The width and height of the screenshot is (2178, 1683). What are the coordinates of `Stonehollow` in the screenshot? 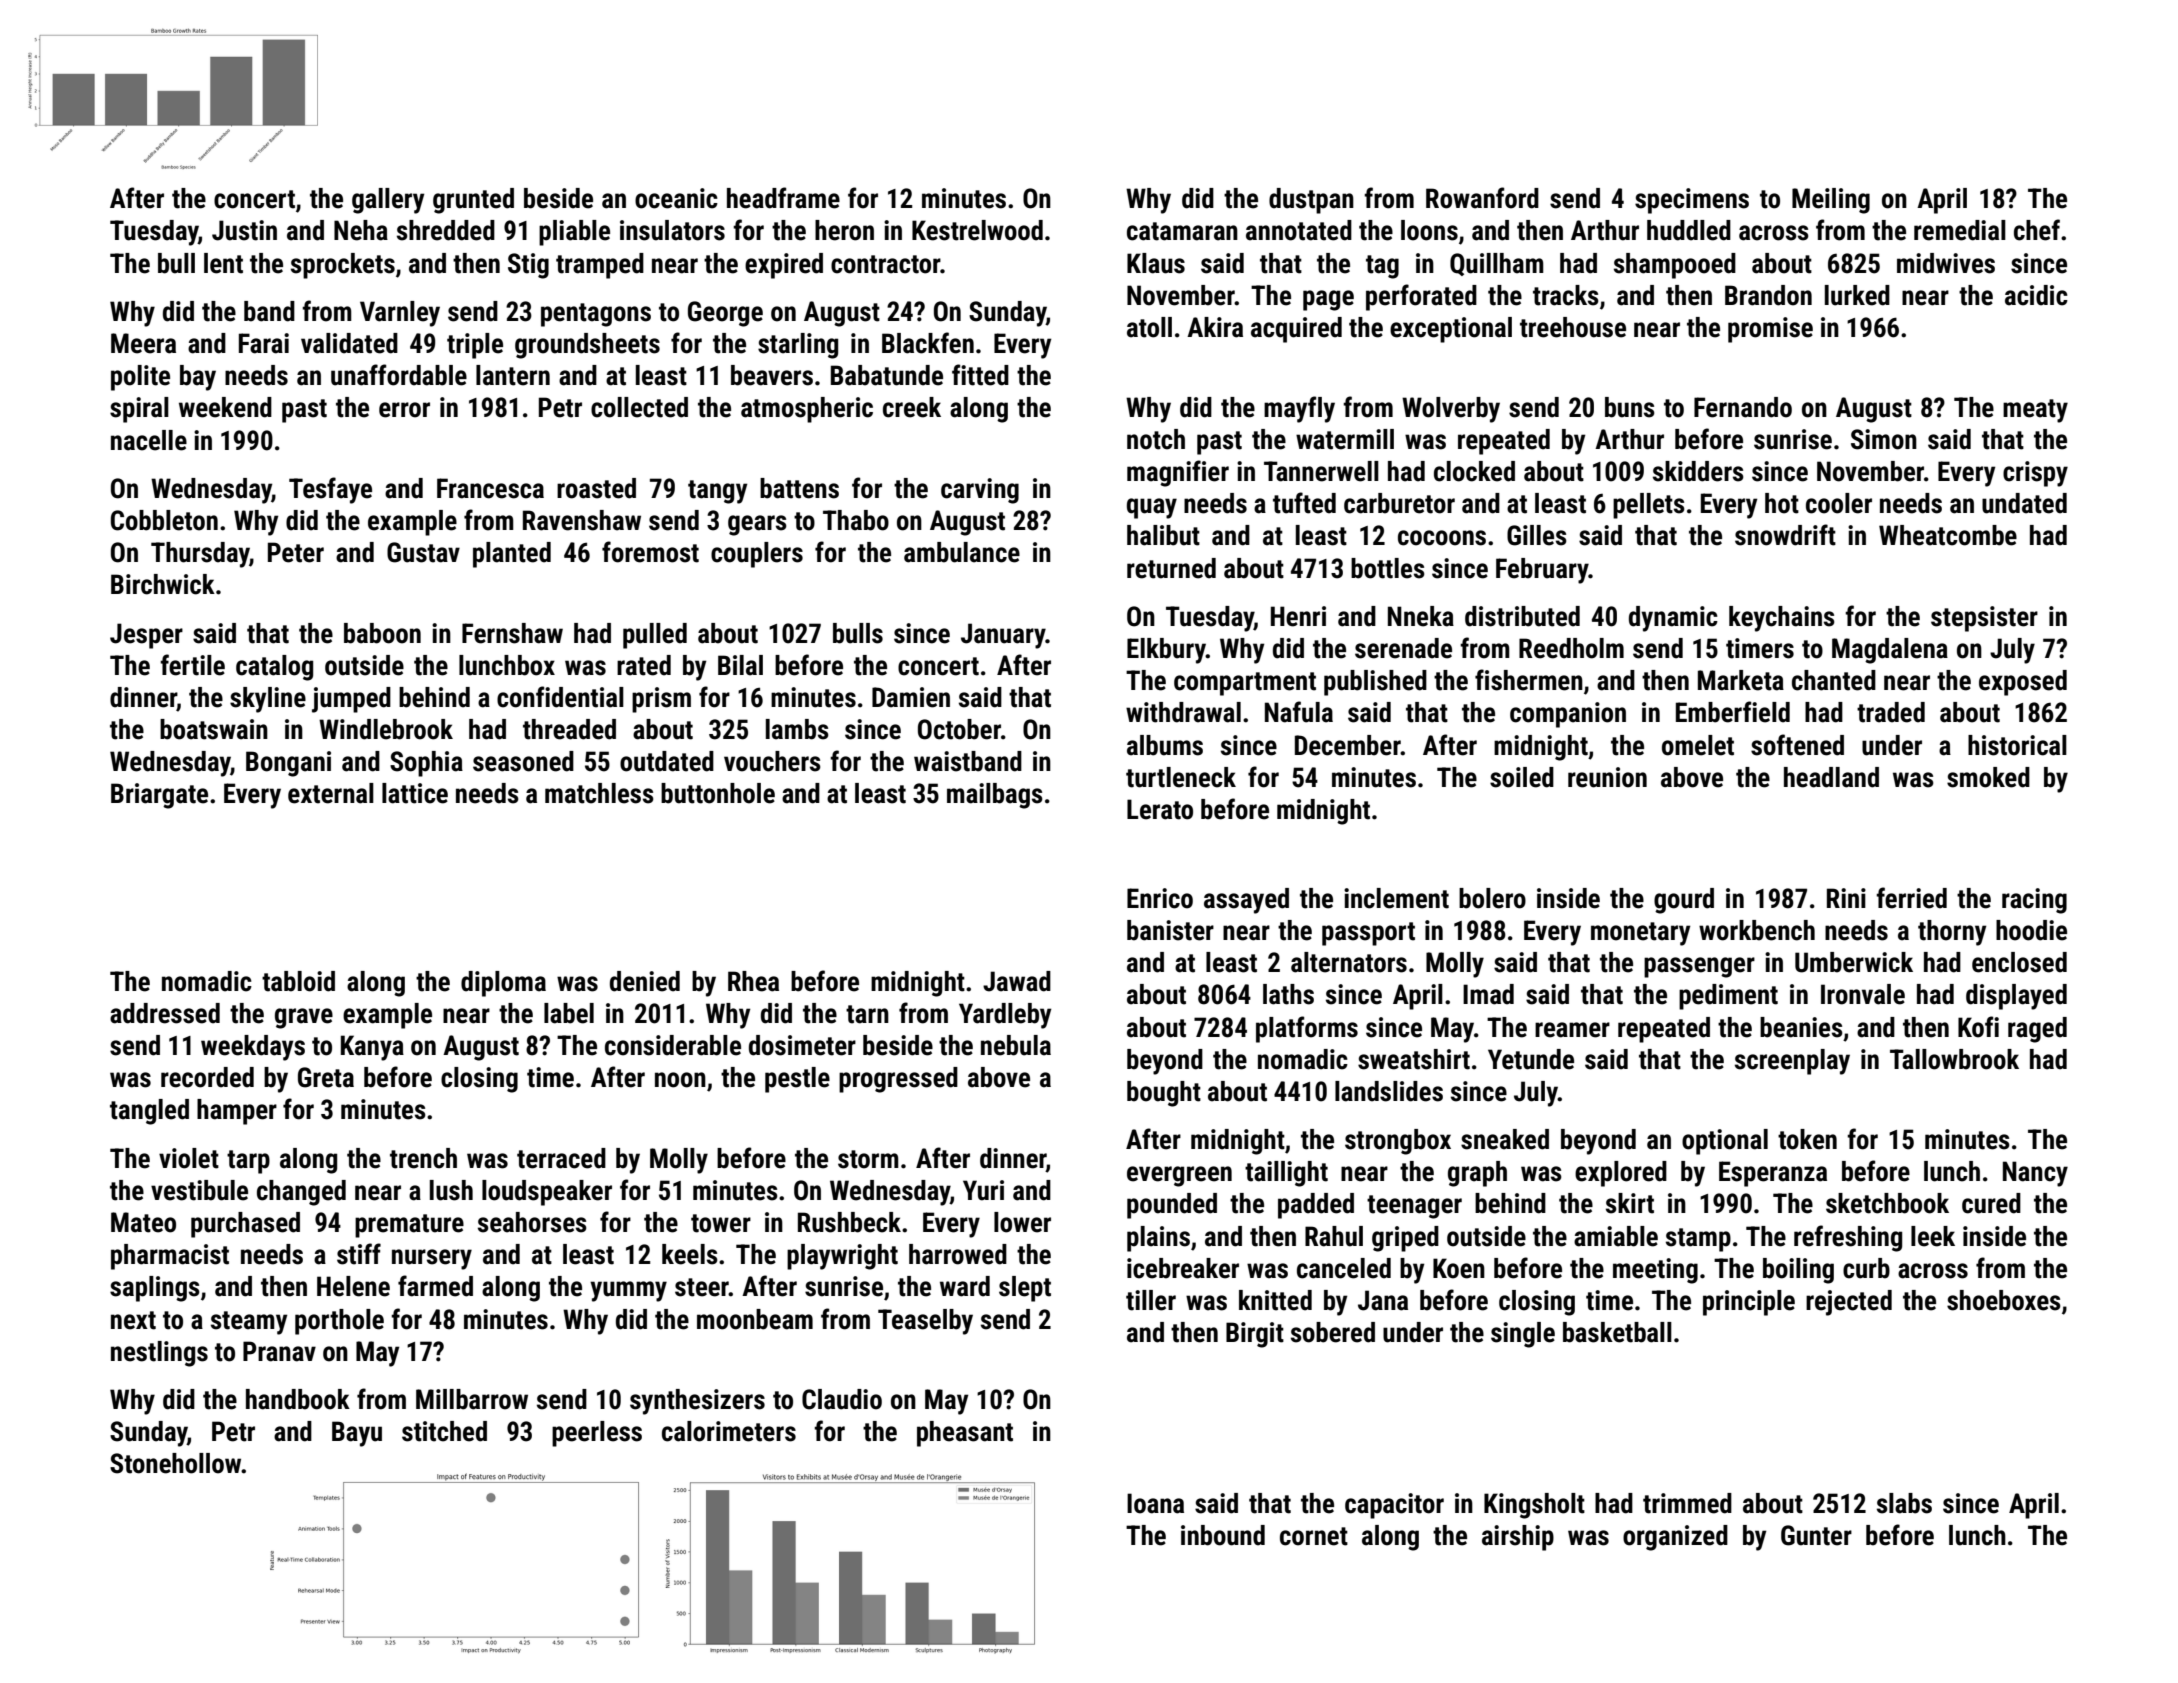 It's located at (176, 1463).
